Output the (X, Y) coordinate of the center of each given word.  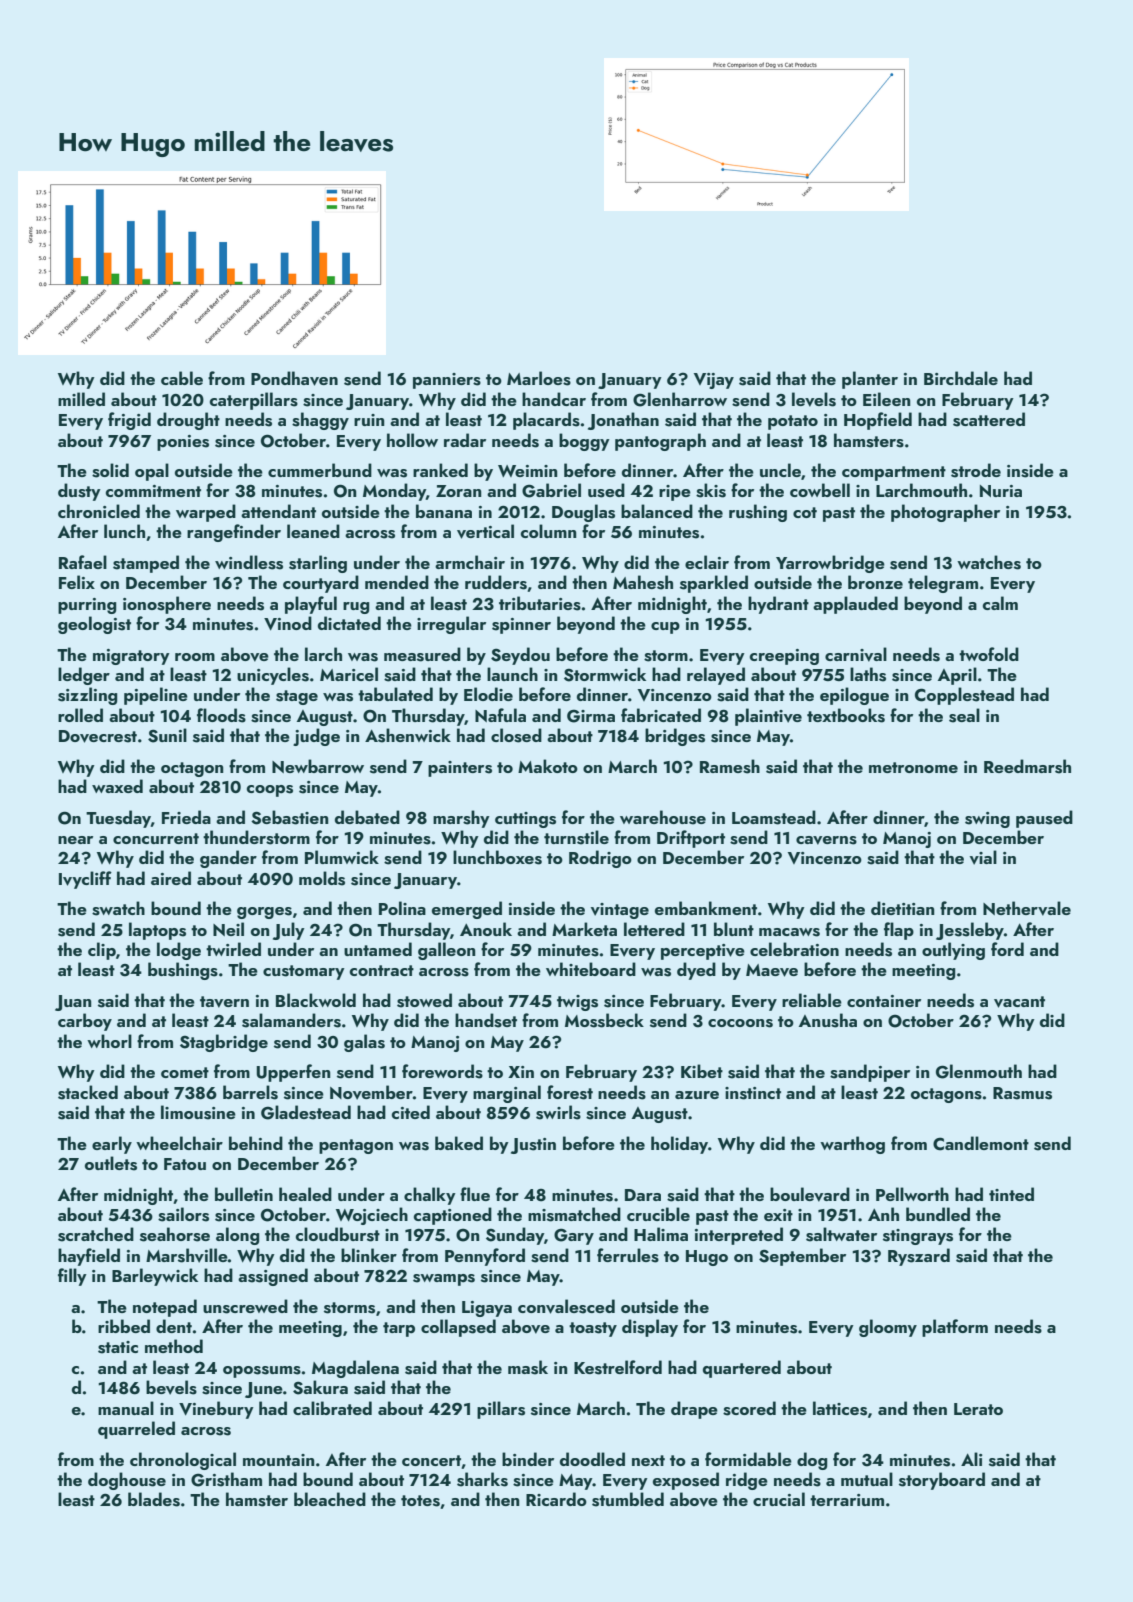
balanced (657, 511)
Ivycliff (85, 880)
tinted (1011, 1194)
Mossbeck (604, 1020)
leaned (313, 531)
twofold (989, 654)
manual (126, 1408)
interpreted (739, 1236)
